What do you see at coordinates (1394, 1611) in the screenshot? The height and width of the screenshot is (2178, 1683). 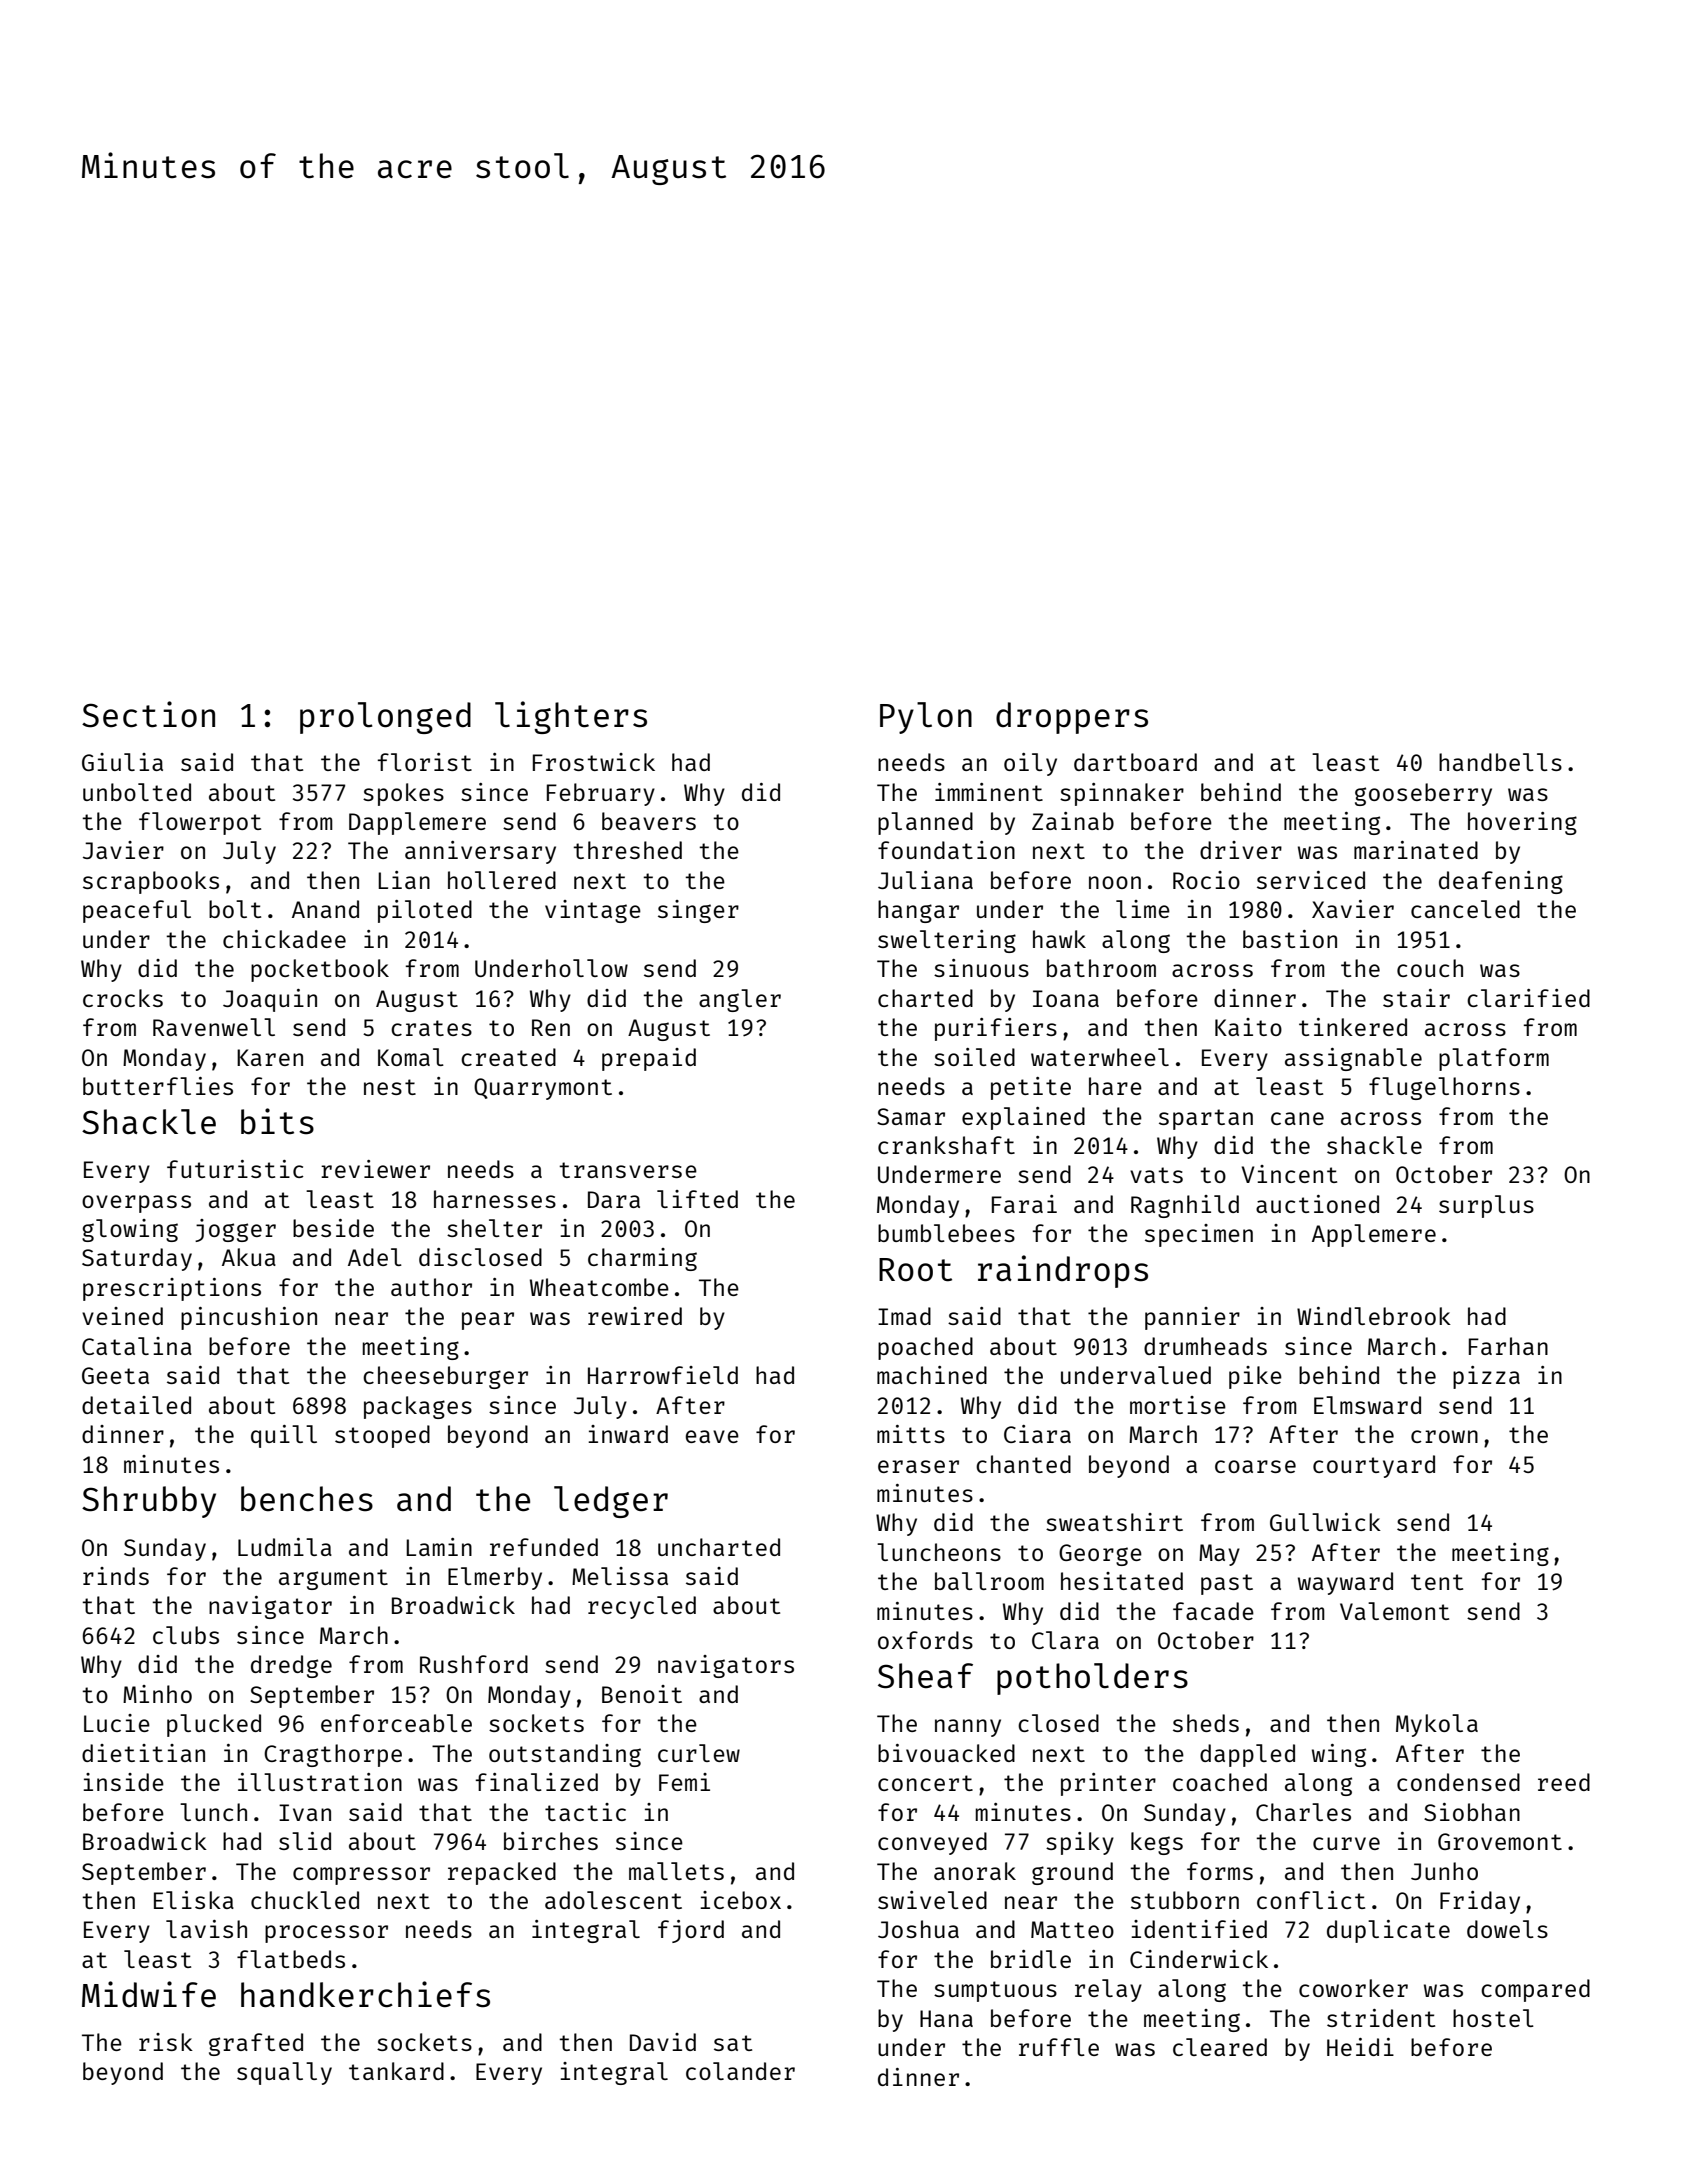 I see `Valemont` at bounding box center [1394, 1611].
